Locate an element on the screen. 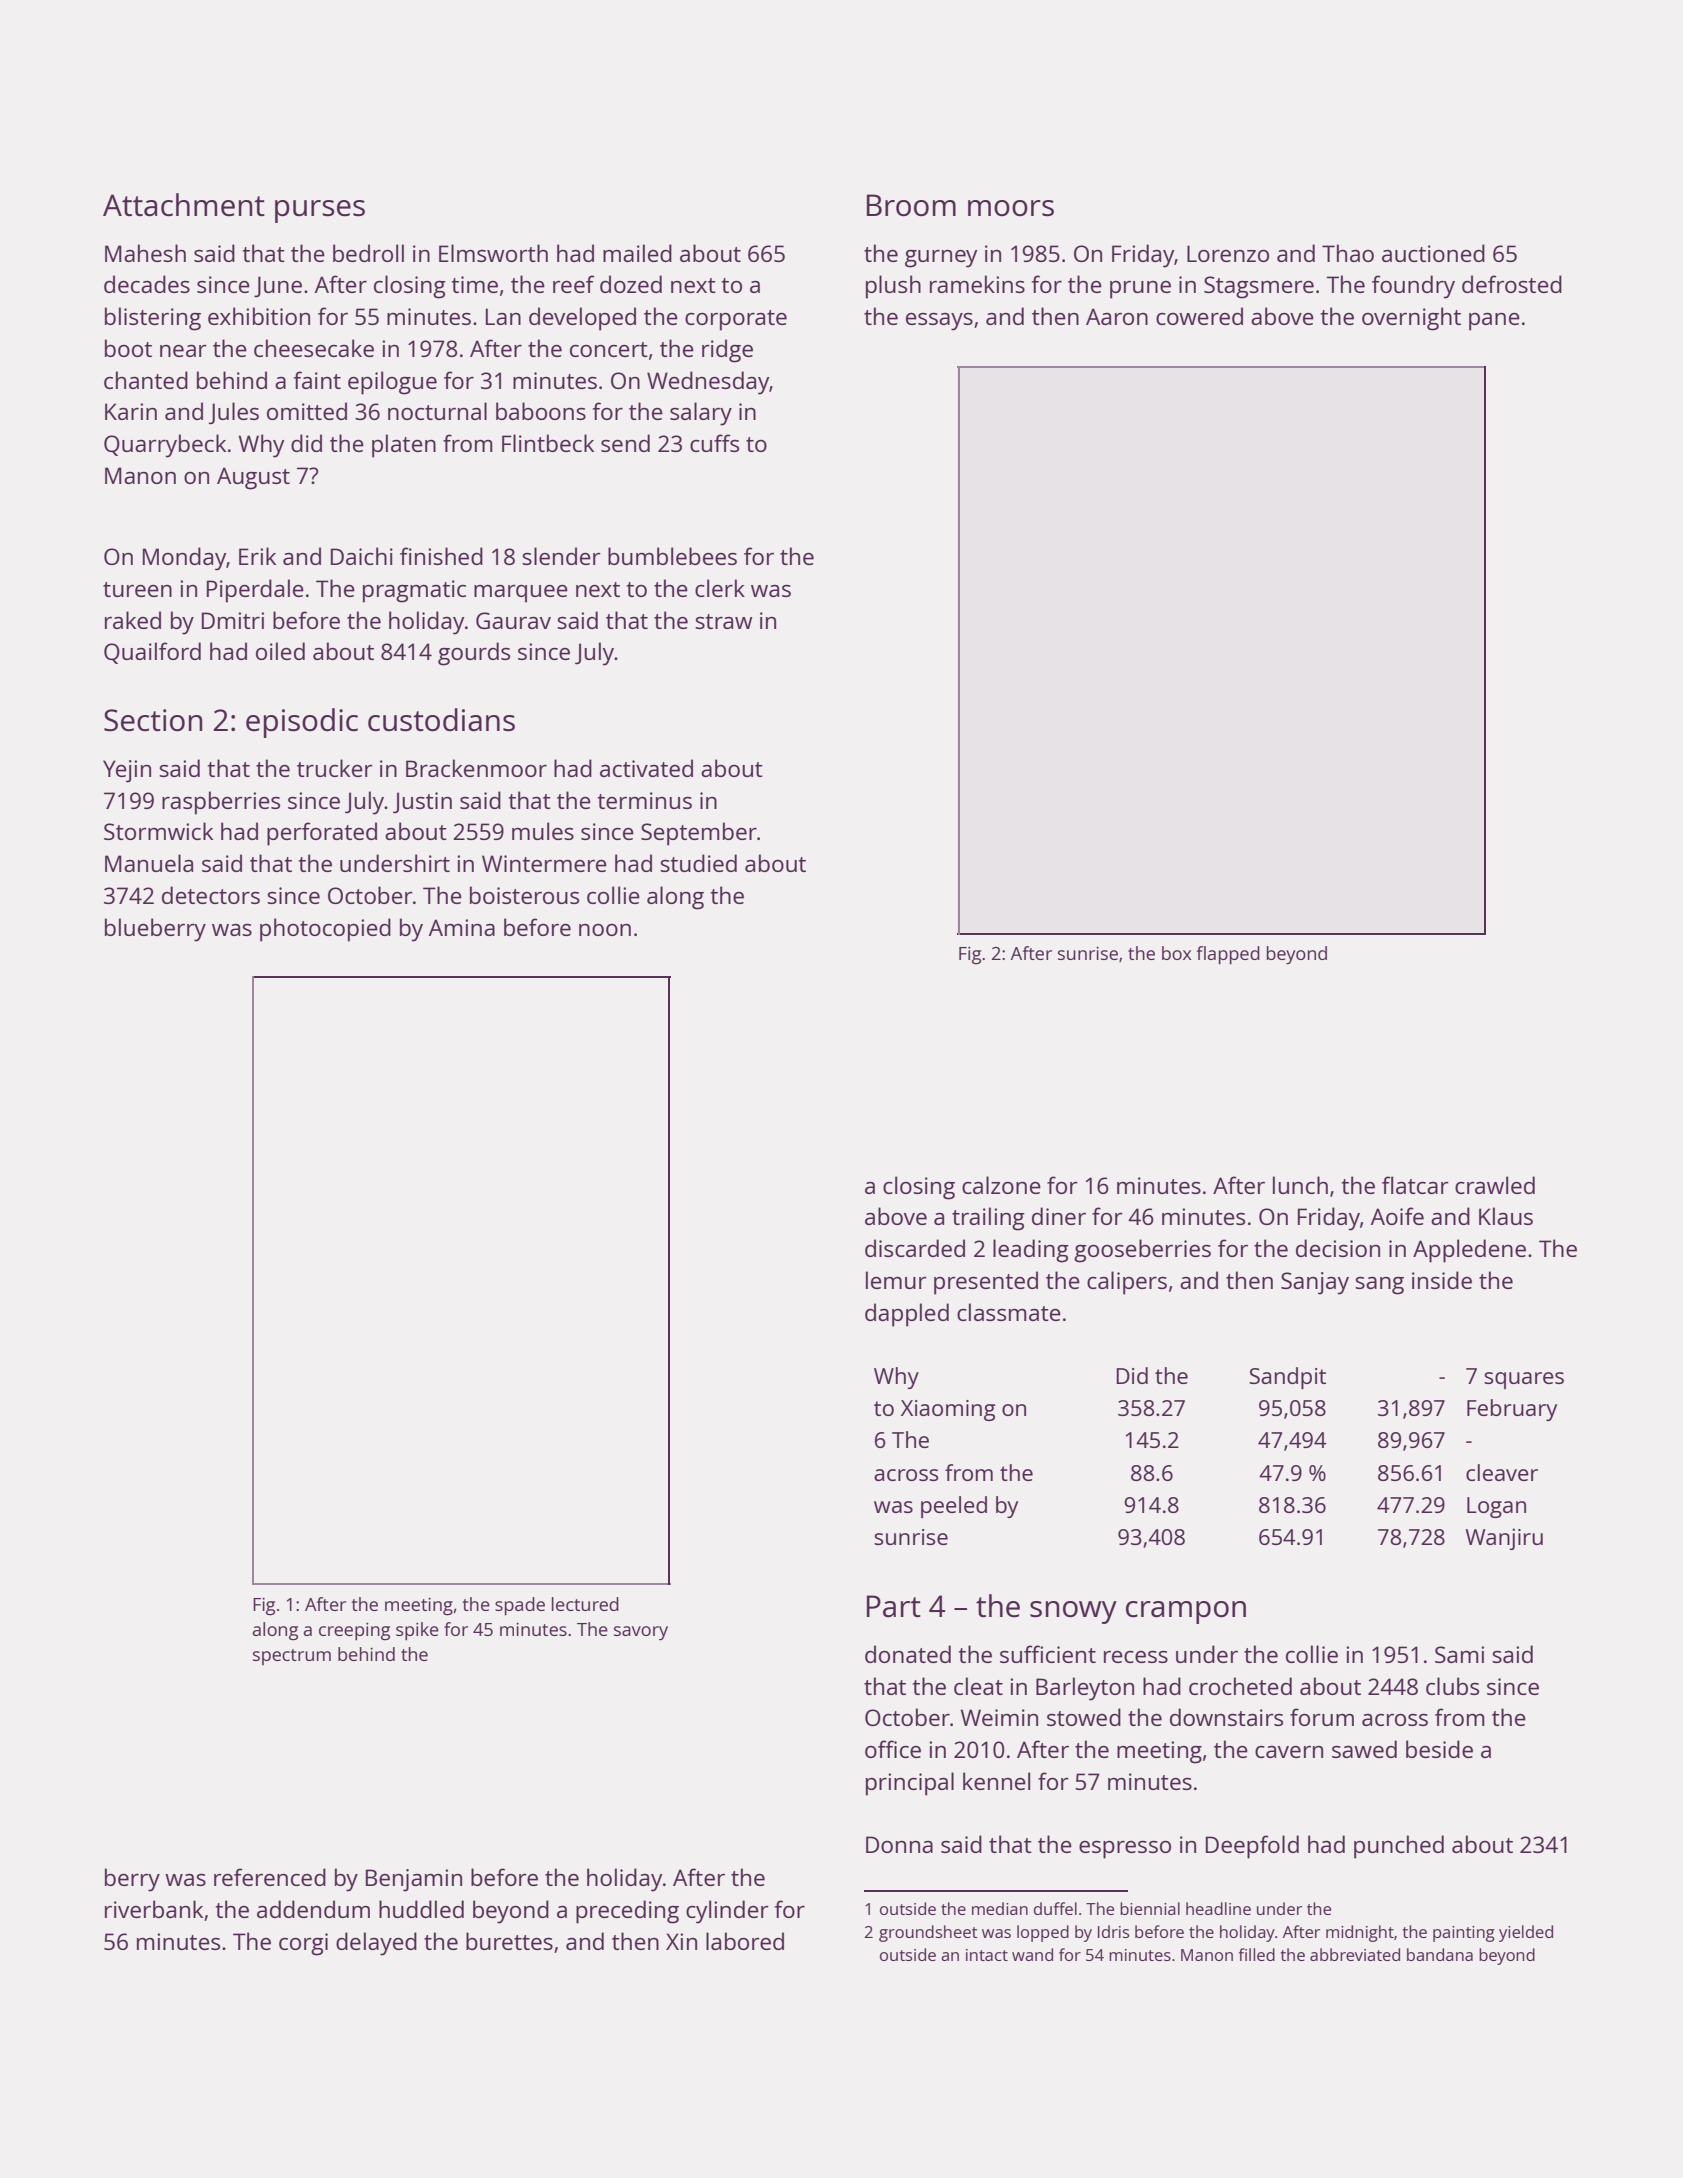  Jules is located at coordinates (233, 413).
